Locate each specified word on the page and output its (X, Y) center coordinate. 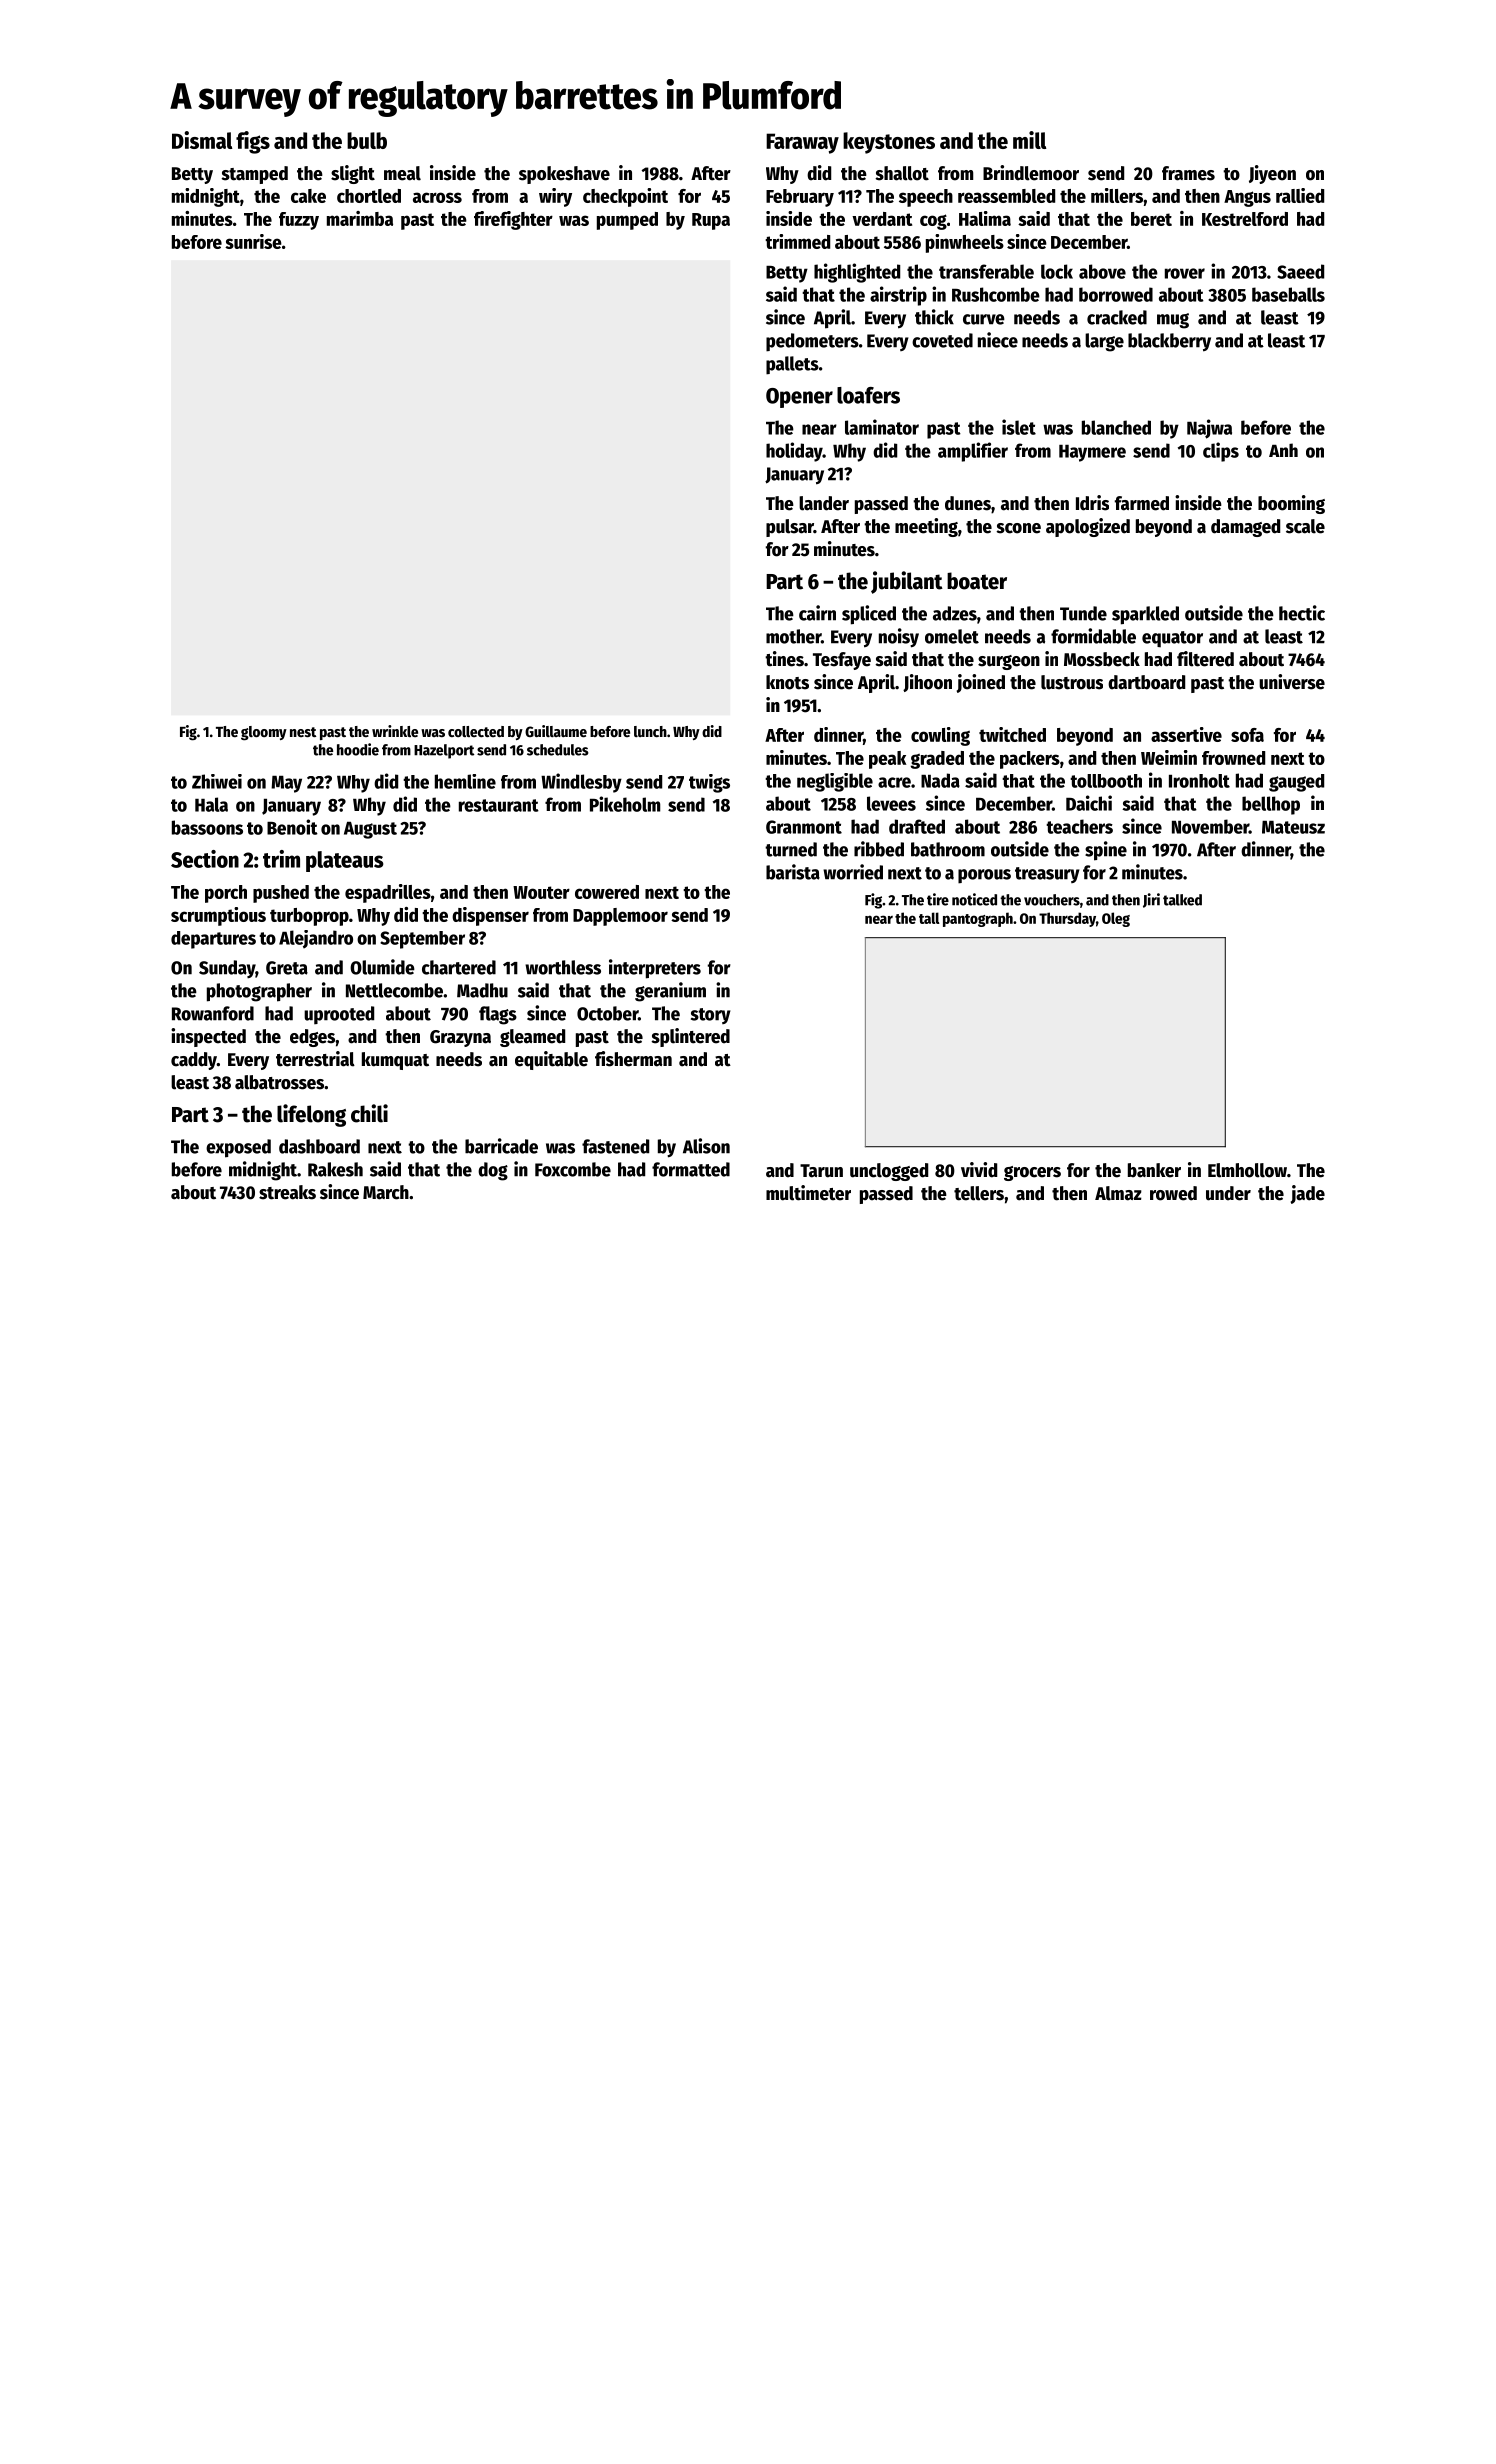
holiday (794, 452)
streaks (287, 1192)
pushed (281, 894)
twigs (709, 783)
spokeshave (564, 175)
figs (253, 142)
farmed (1142, 503)
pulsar (790, 528)
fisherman (633, 1059)
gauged (1296, 783)
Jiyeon (1272, 174)
